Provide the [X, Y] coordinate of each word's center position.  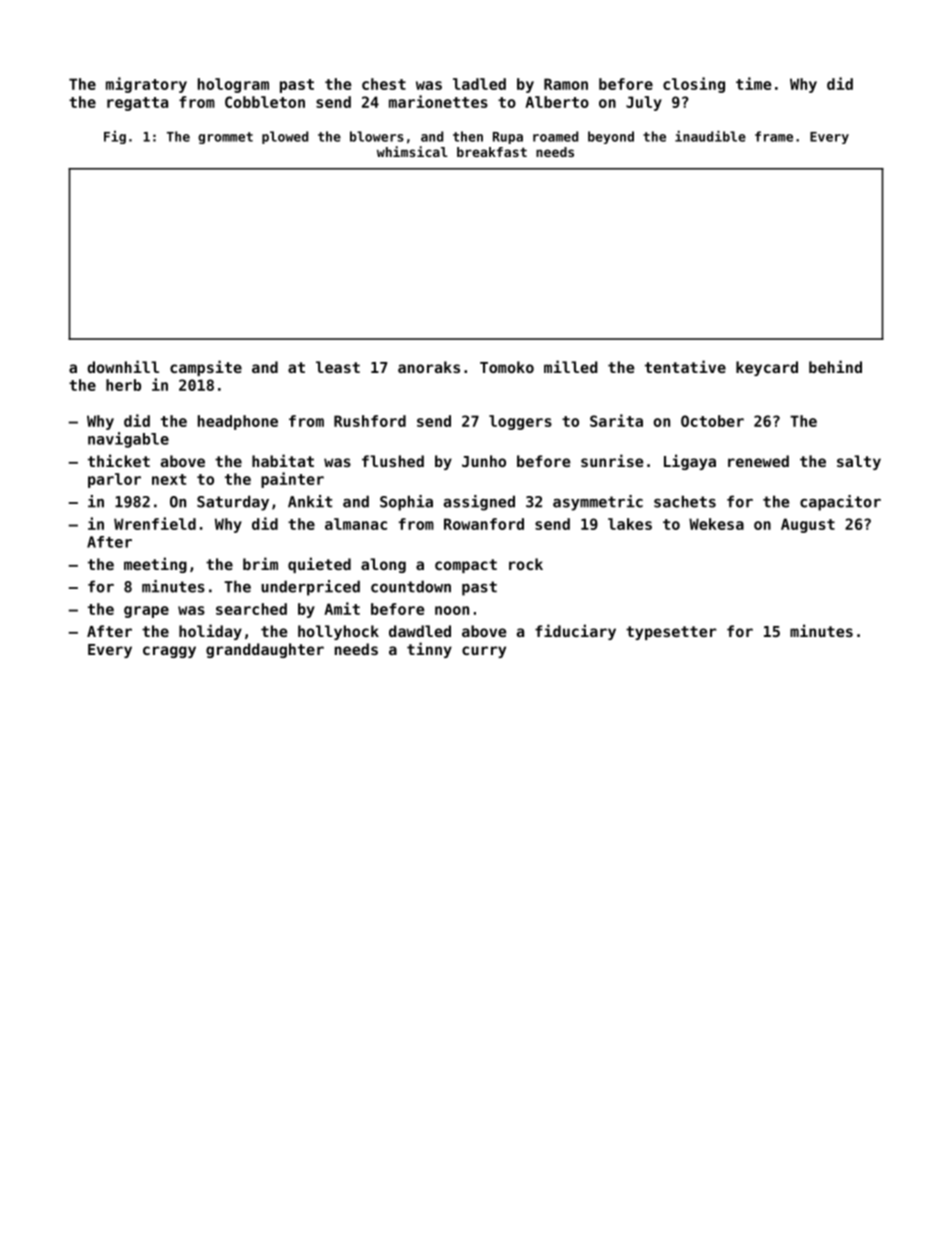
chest [384, 84]
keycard [767, 368]
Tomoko [507, 367]
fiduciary [575, 632]
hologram [233, 85]
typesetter [671, 633]
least [338, 367]
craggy [169, 652]
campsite [206, 368]
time [754, 83]
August [808, 525]
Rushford [370, 421]
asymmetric [598, 503]
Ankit [310, 501]
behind [835, 366]
